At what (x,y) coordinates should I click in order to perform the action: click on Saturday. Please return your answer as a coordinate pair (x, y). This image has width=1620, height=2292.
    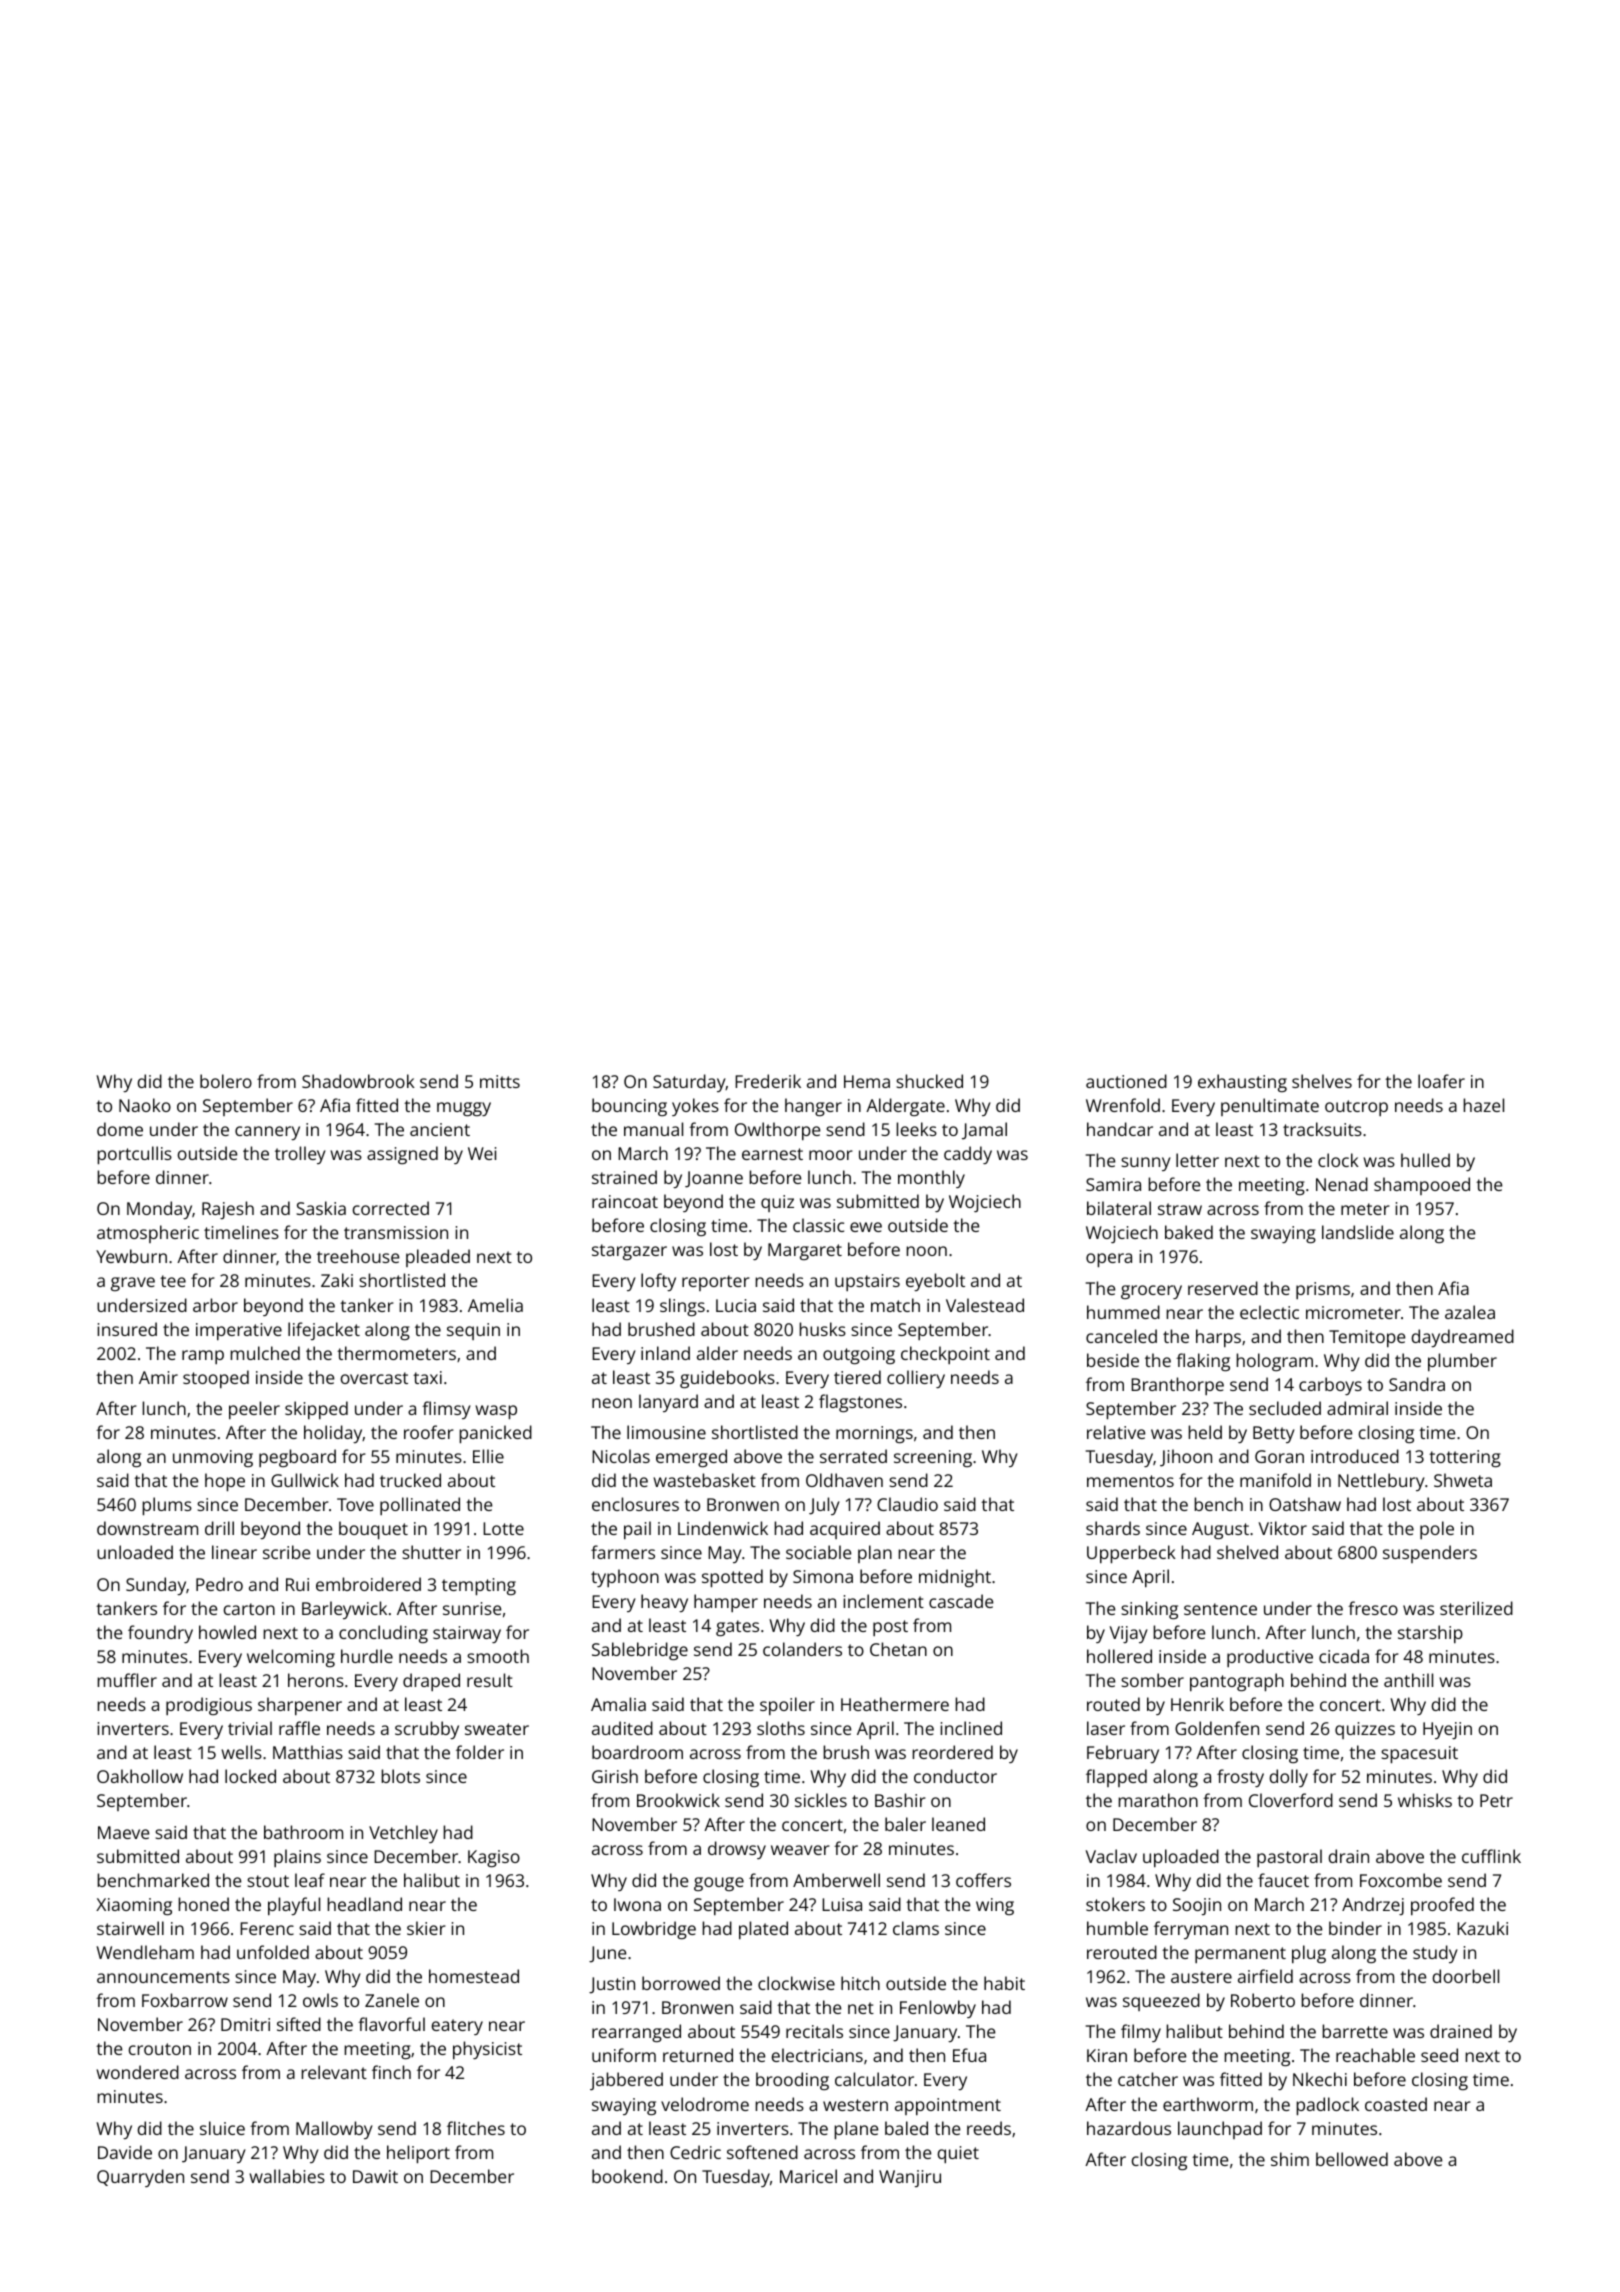
    Looking at the image, I should click on (689, 1083).
